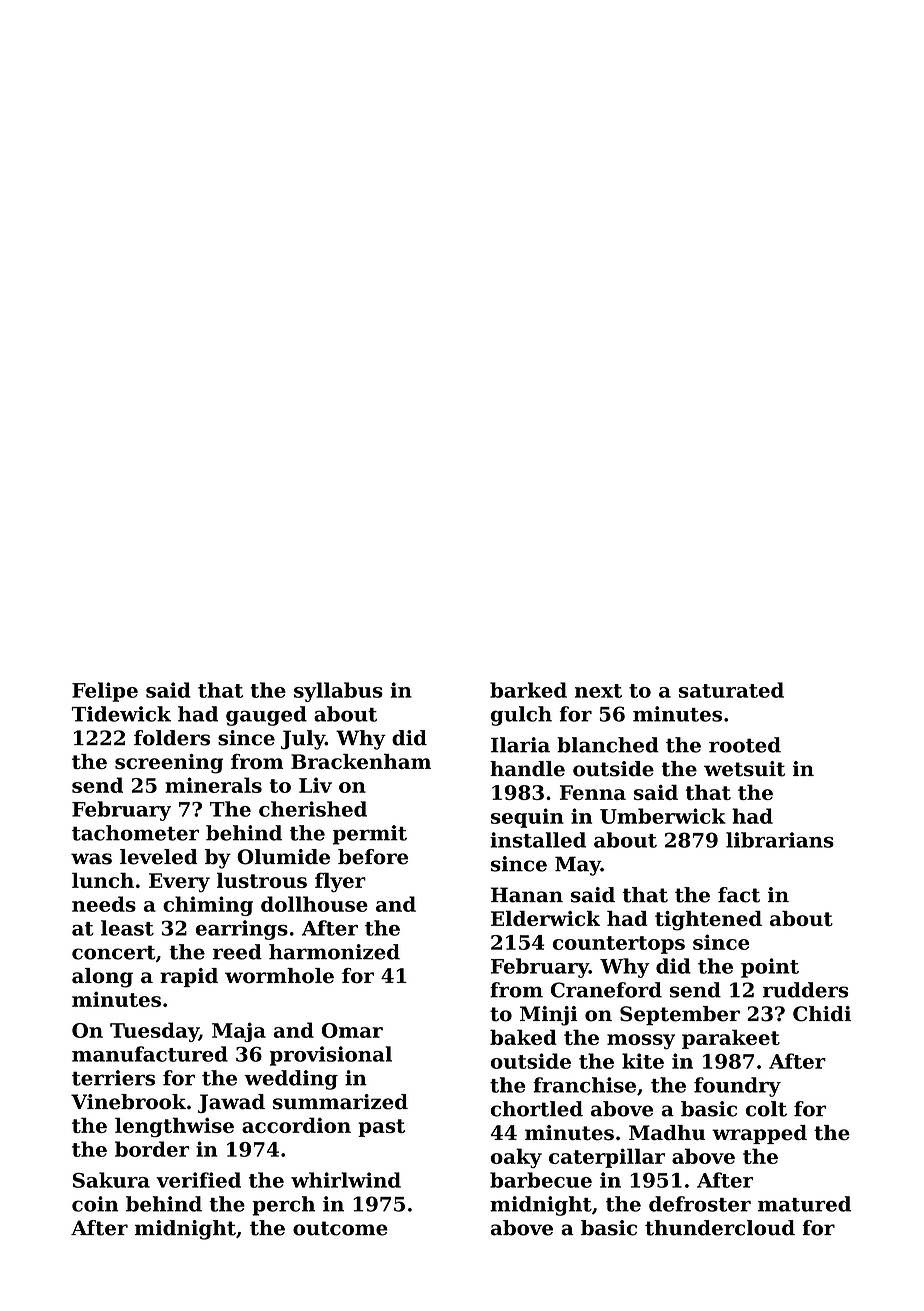 The width and height of the image is (924, 1311). I want to click on Elderwick, so click(545, 918).
